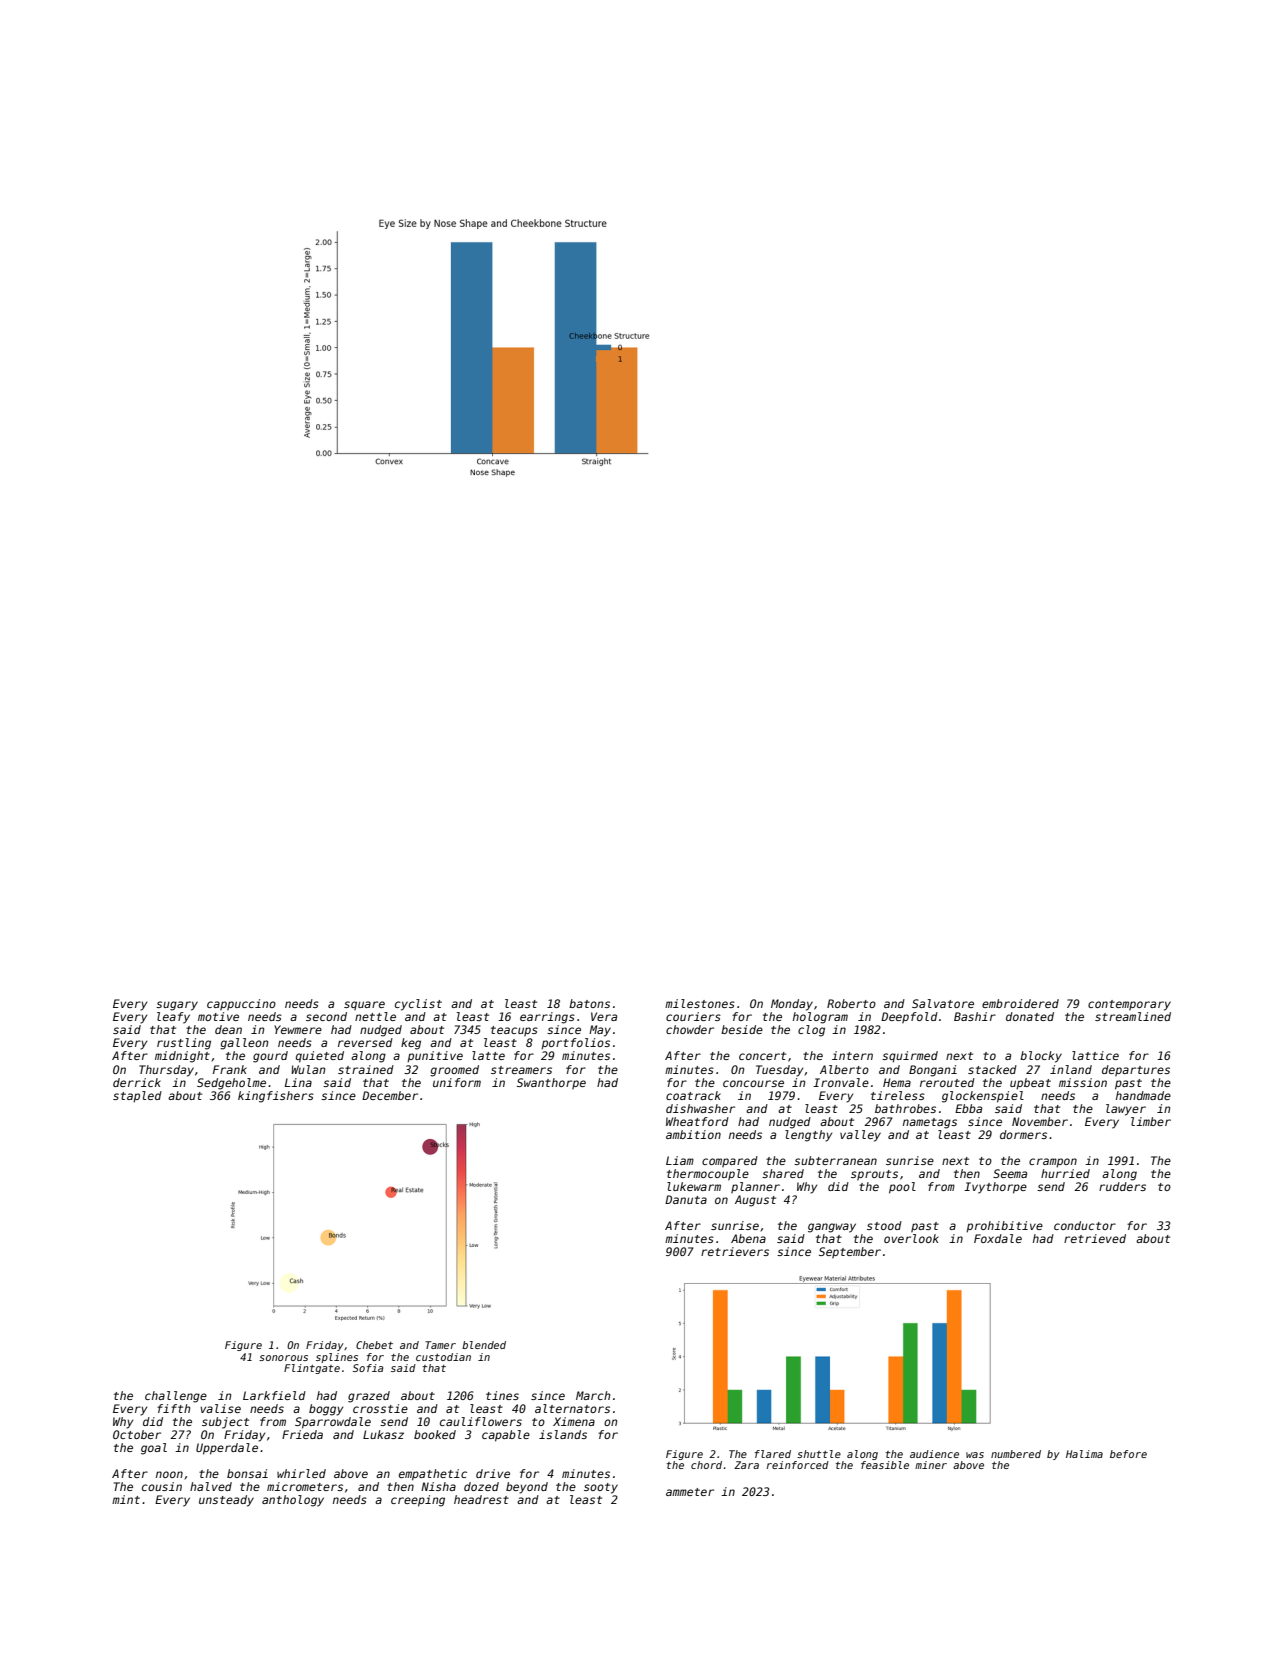  What do you see at coordinates (700, 1108) in the screenshot?
I see `dishwasher` at bounding box center [700, 1108].
